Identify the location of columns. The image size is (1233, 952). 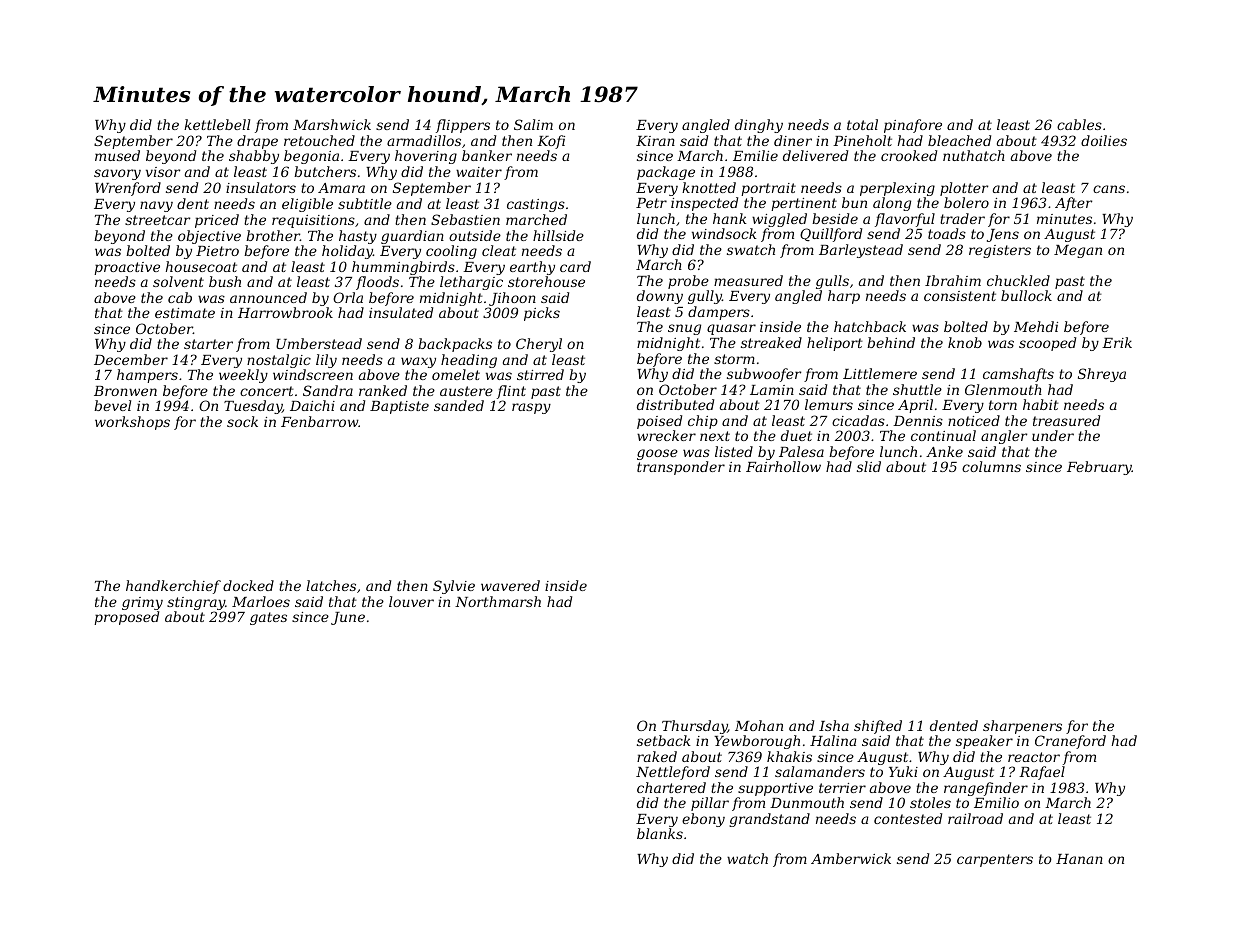
(991, 466).
